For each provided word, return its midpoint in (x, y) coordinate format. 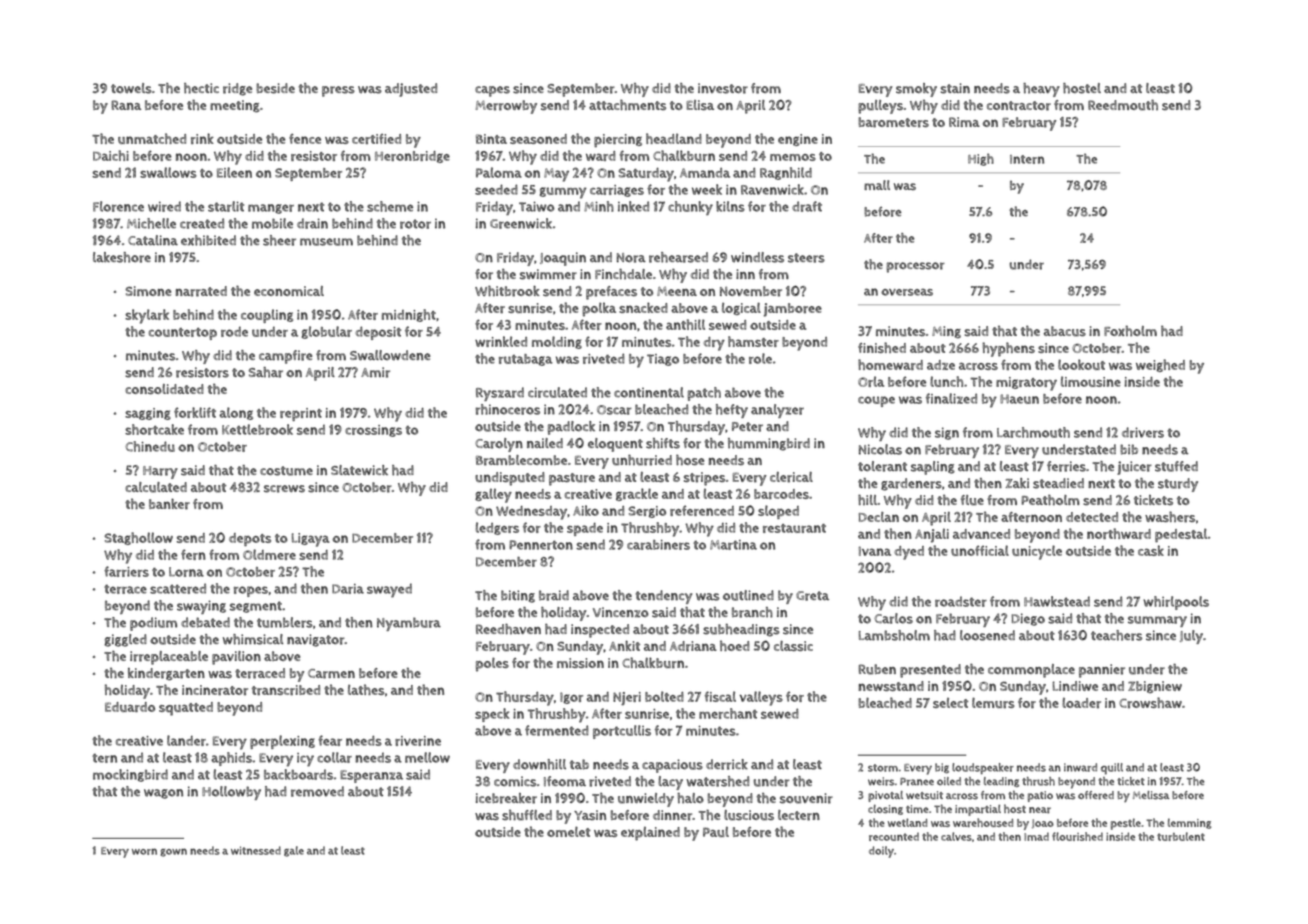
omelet (569, 831)
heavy (1041, 90)
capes (492, 91)
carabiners (658, 545)
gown (173, 852)
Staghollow (138, 538)
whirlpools (1176, 603)
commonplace (1031, 671)
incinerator (215, 690)
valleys (761, 698)
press (338, 91)
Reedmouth (1123, 105)
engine (798, 140)
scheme (390, 206)
